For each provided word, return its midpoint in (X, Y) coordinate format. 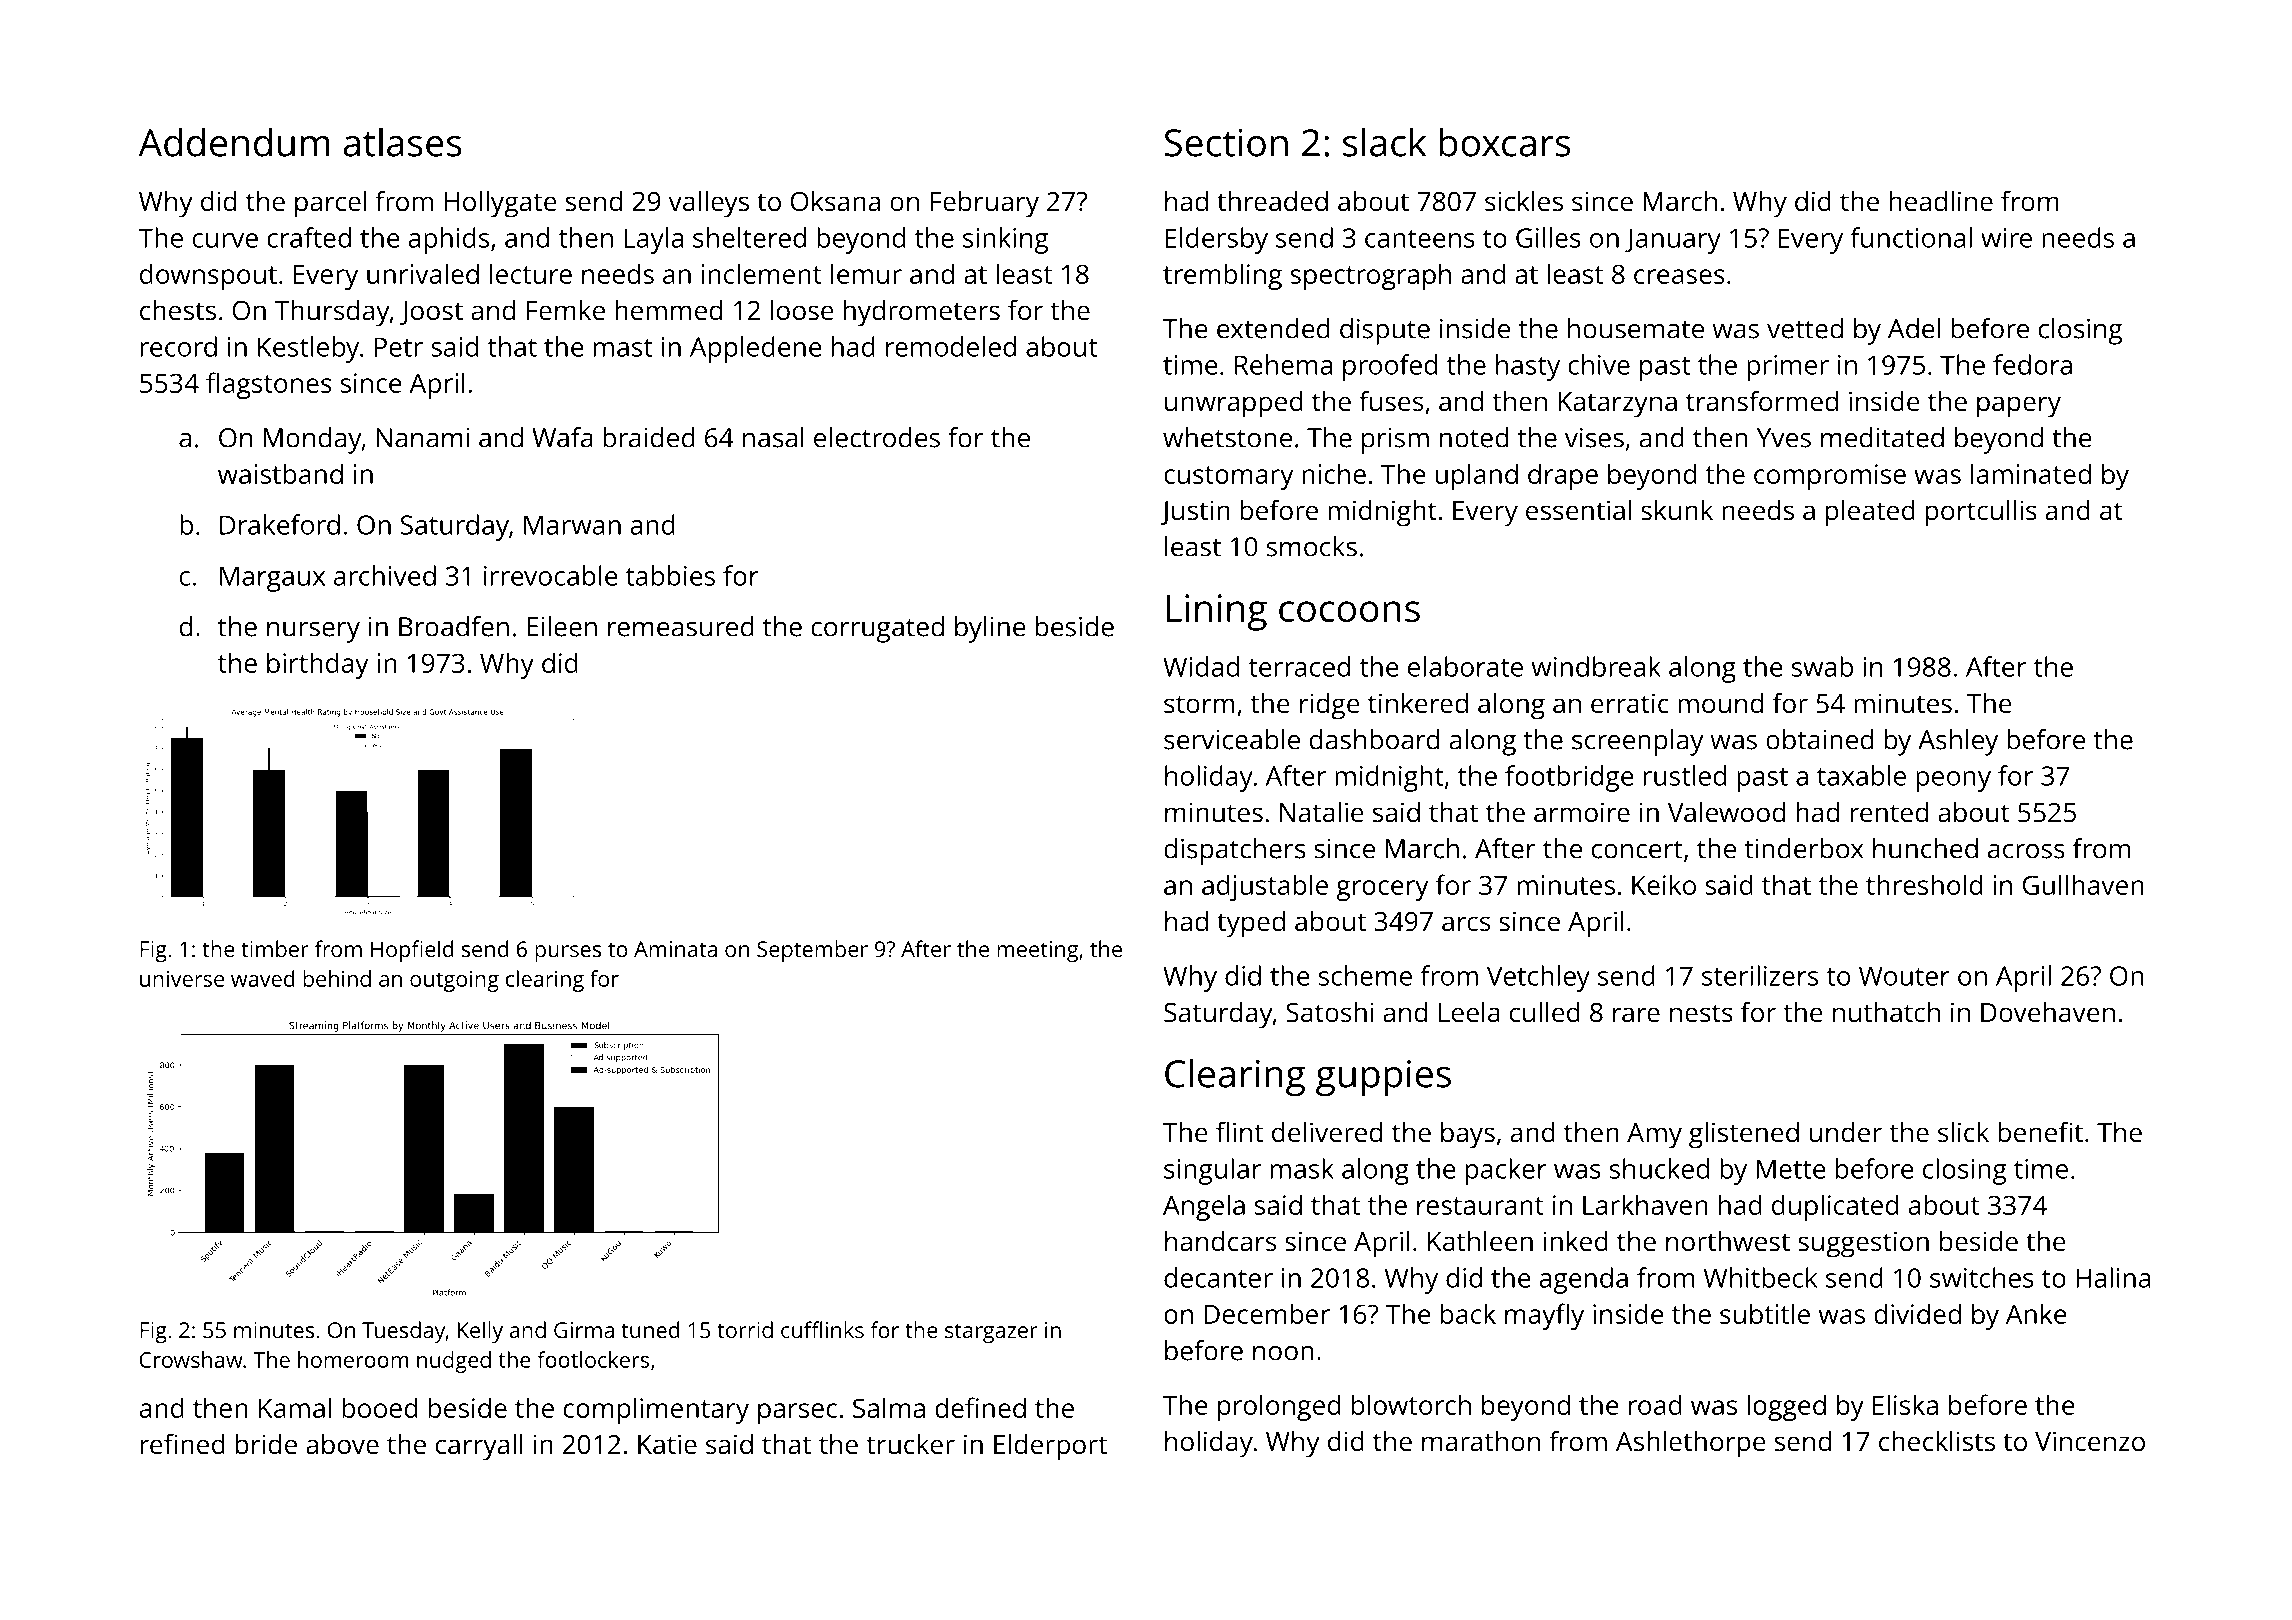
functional (1911, 237)
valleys (709, 204)
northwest (1728, 1241)
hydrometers (922, 313)
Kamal (295, 1407)
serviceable (1232, 739)
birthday (317, 665)
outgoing (454, 981)
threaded (1272, 201)
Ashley (1958, 742)
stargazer (991, 1333)
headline (1941, 201)
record (179, 346)
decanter (1218, 1277)
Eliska (1905, 1404)
